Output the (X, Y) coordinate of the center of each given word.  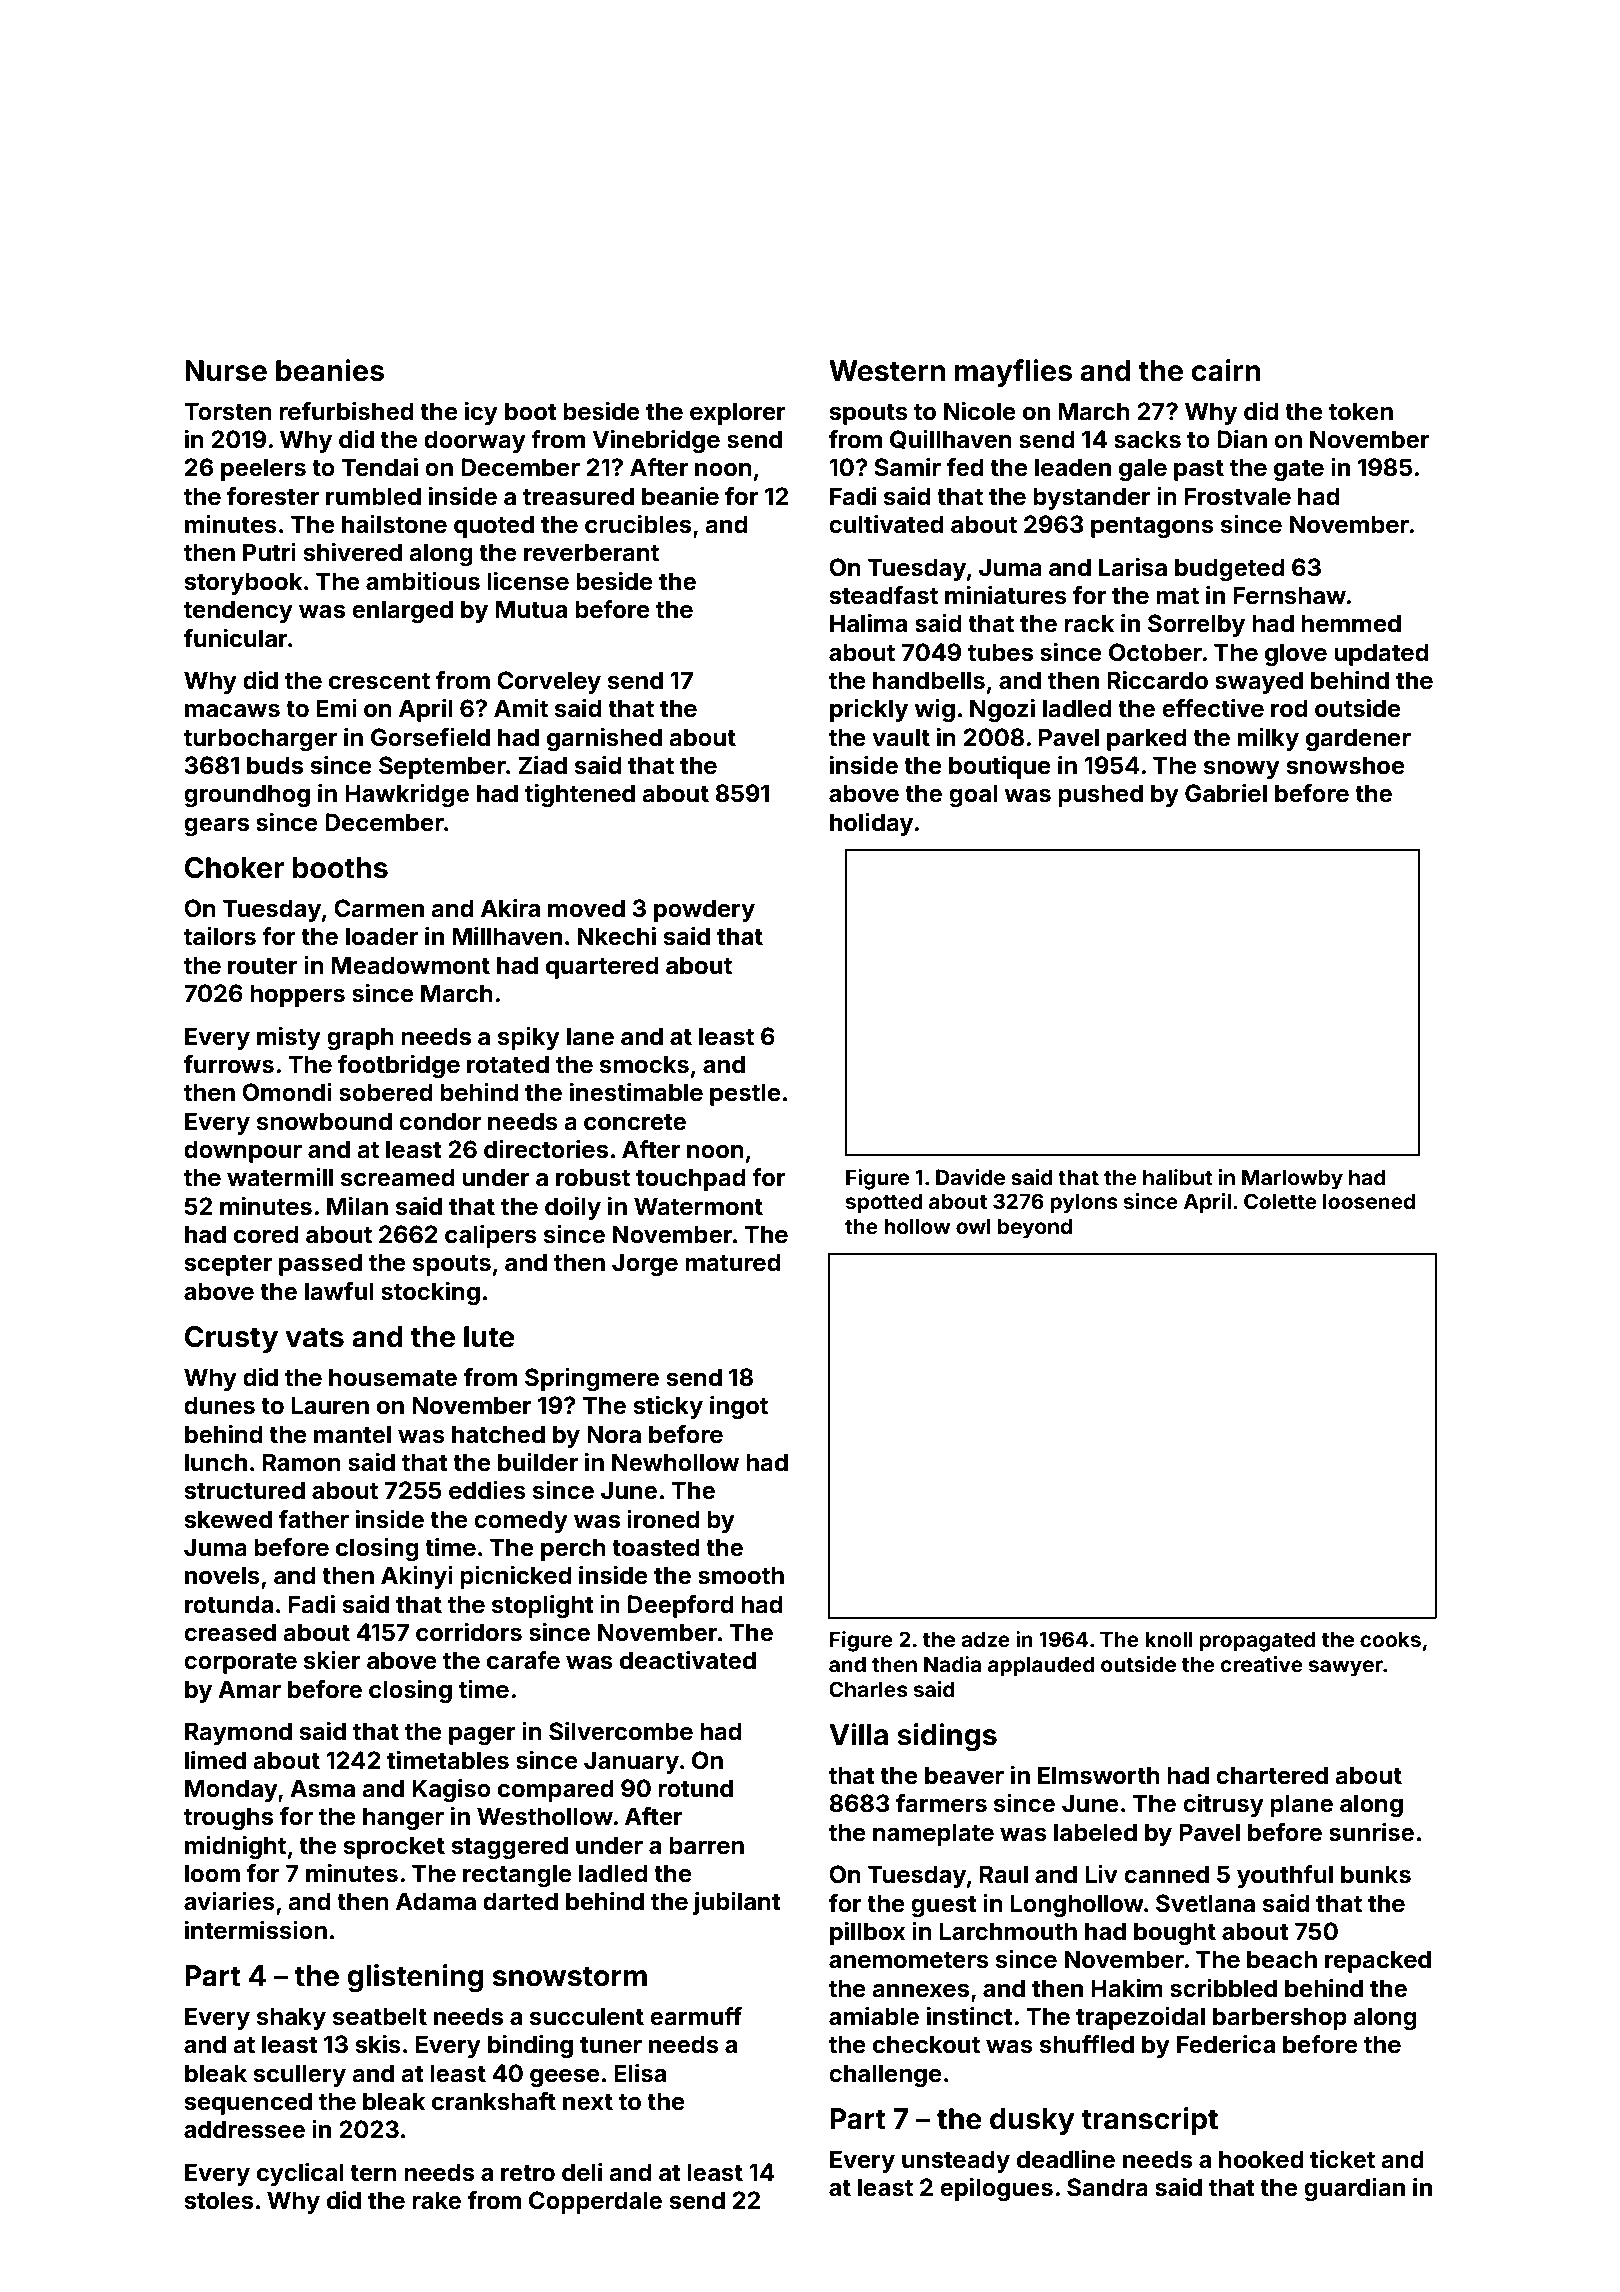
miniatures (1006, 595)
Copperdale (595, 2202)
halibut (1178, 1177)
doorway (475, 441)
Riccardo (1157, 680)
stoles (218, 2200)
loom (212, 1873)
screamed (398, 1177)
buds (275, 765)
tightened (580, 795)
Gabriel (1226, 793)
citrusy (1223, 1805)
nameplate (933, 1834)
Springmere (592, 1379)
